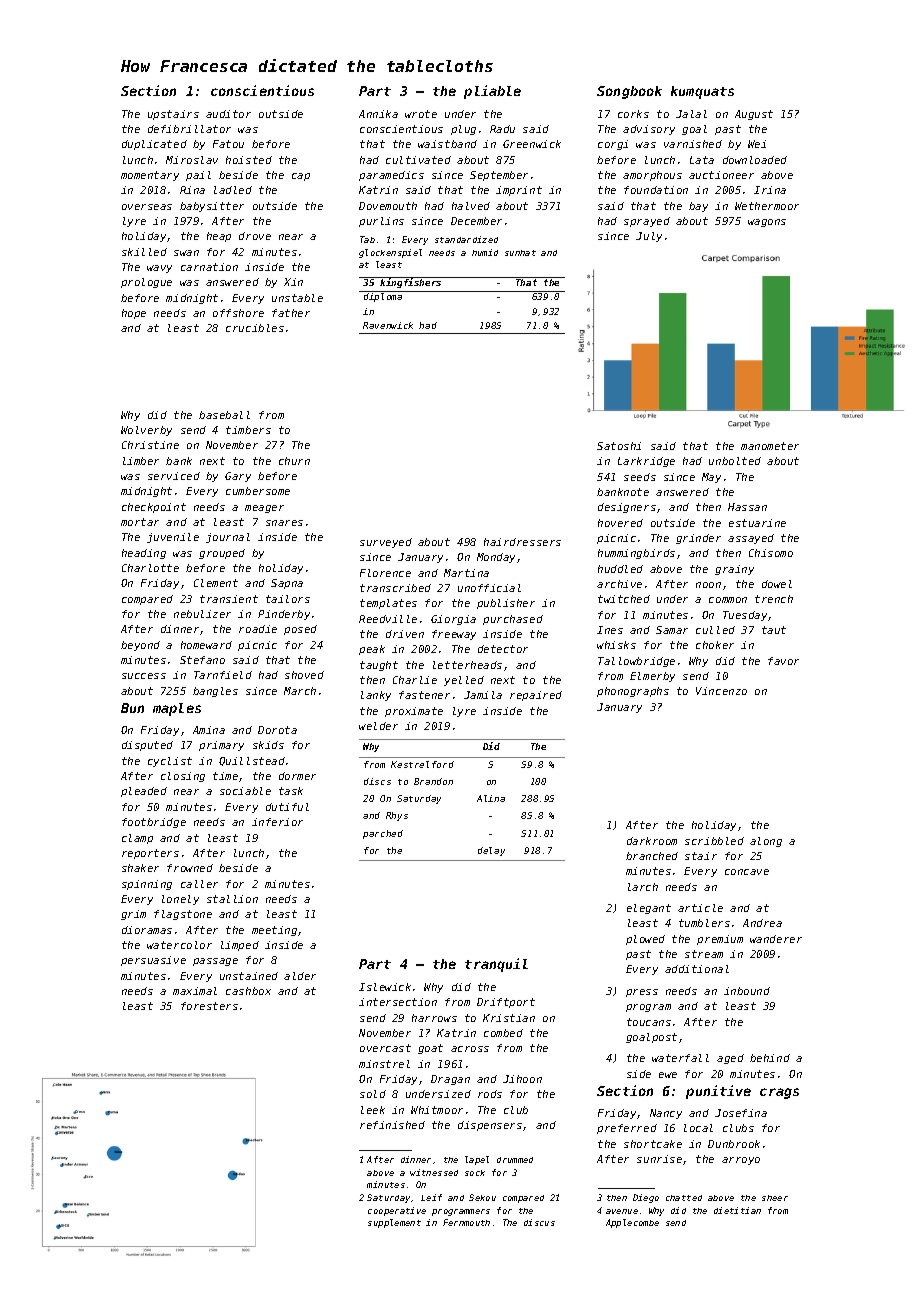 The image size is (924, 1308). Describe the element at coordinates (770, 446) in the page. I see `manometer` at that location.
